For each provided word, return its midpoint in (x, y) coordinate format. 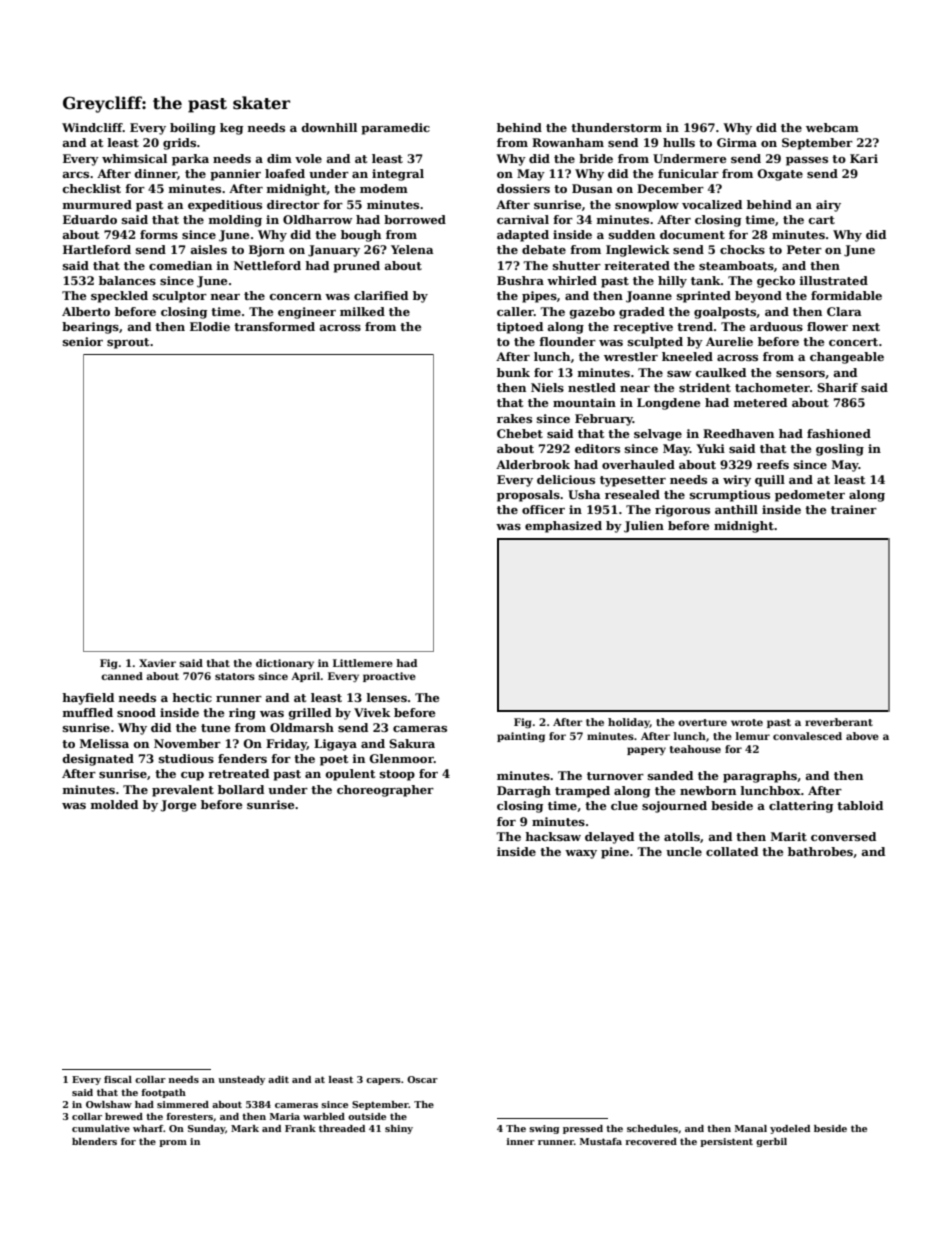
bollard (241, 789)
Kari (864, 158)
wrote (747, 722)
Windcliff (92, 127)
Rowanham (568, 142)
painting (521, 737)
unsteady (241, 1080)
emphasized (563, 527)
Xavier (157, 663)
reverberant (839, 722)
